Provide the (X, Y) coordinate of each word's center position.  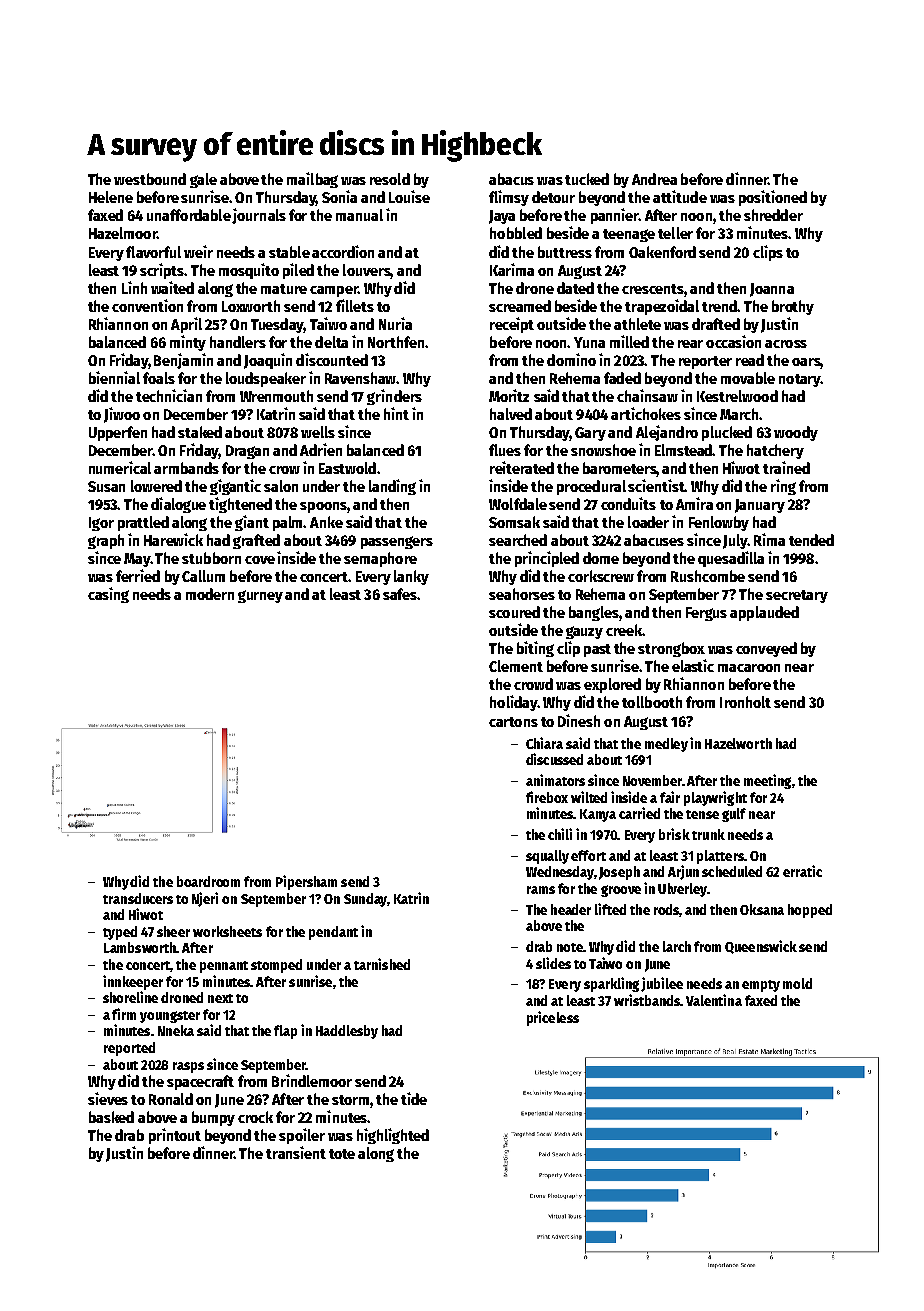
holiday (513, 703)
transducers (138, 898)
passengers (397, 542)
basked (111, 1117)
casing (108, 595)
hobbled (516, 233)
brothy (793, 307)
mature (284, 289)
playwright (715, 798)
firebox (547, 797)
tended (811, 540)
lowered (156, 486)
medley (666, 745)
